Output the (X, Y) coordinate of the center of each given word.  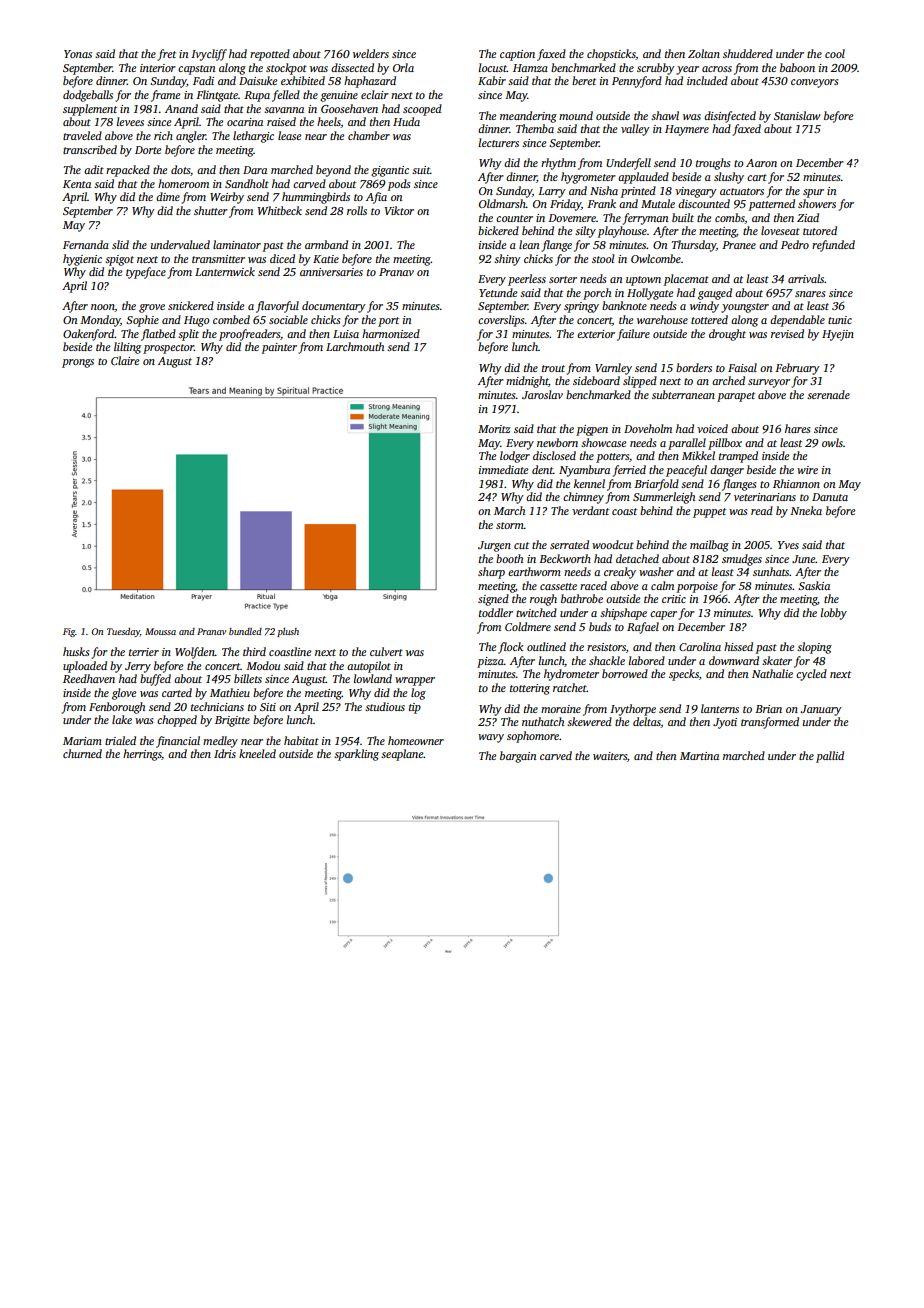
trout (553, 368)
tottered (709, 319)
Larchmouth (355, 346)
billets (248, 678)
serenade (828, 394)
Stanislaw (797, 115)
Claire (125, 360)
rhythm (558, 164)
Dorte (148, 150)
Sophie (142, 321)
